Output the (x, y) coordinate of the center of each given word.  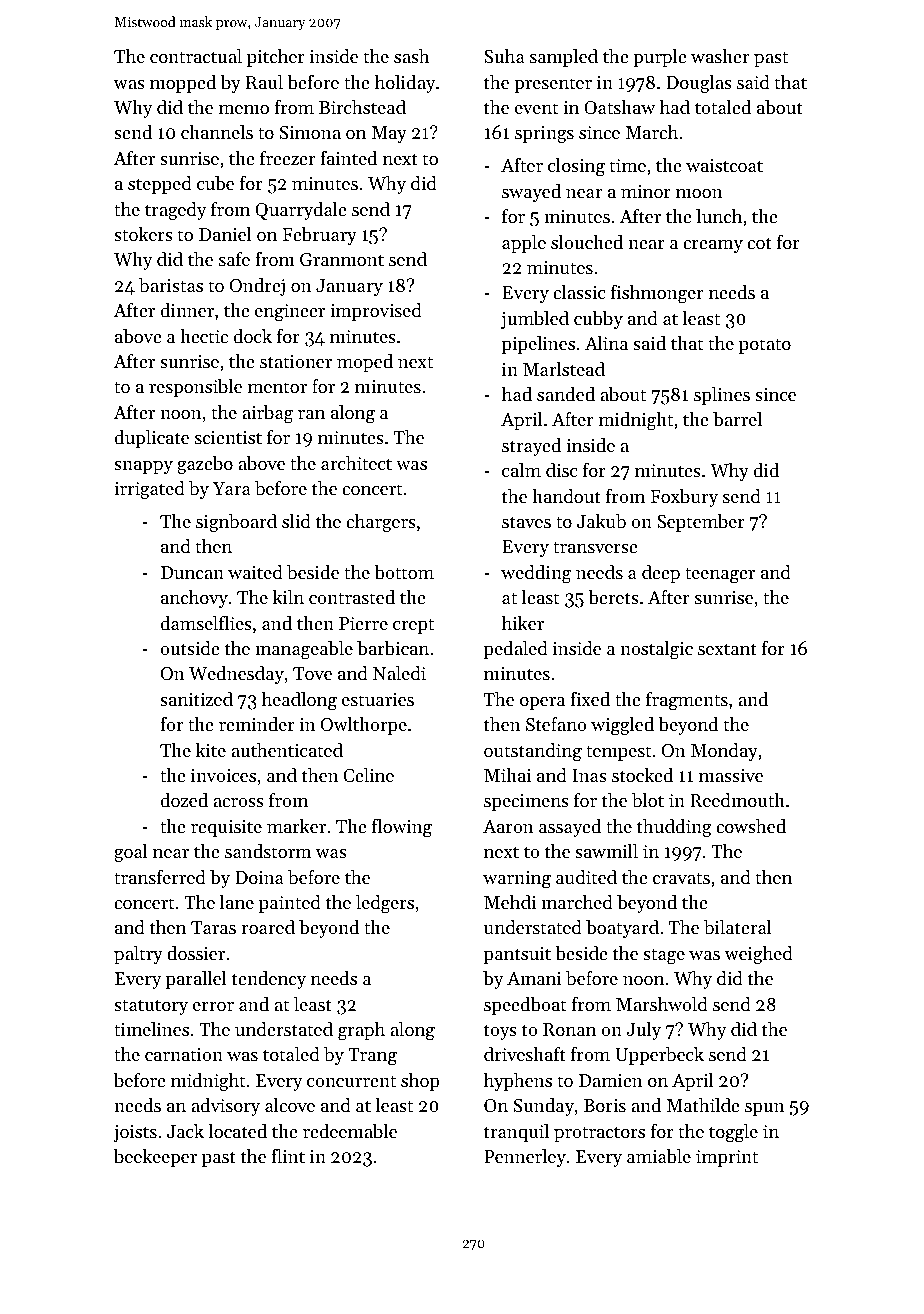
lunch (719, 216)
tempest (618, 753)
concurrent (351, 1081)
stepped (160, 185)
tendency (269, 980)
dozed (184, 800)
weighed (758, 955)
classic (579, 292)
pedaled (515, 650)
